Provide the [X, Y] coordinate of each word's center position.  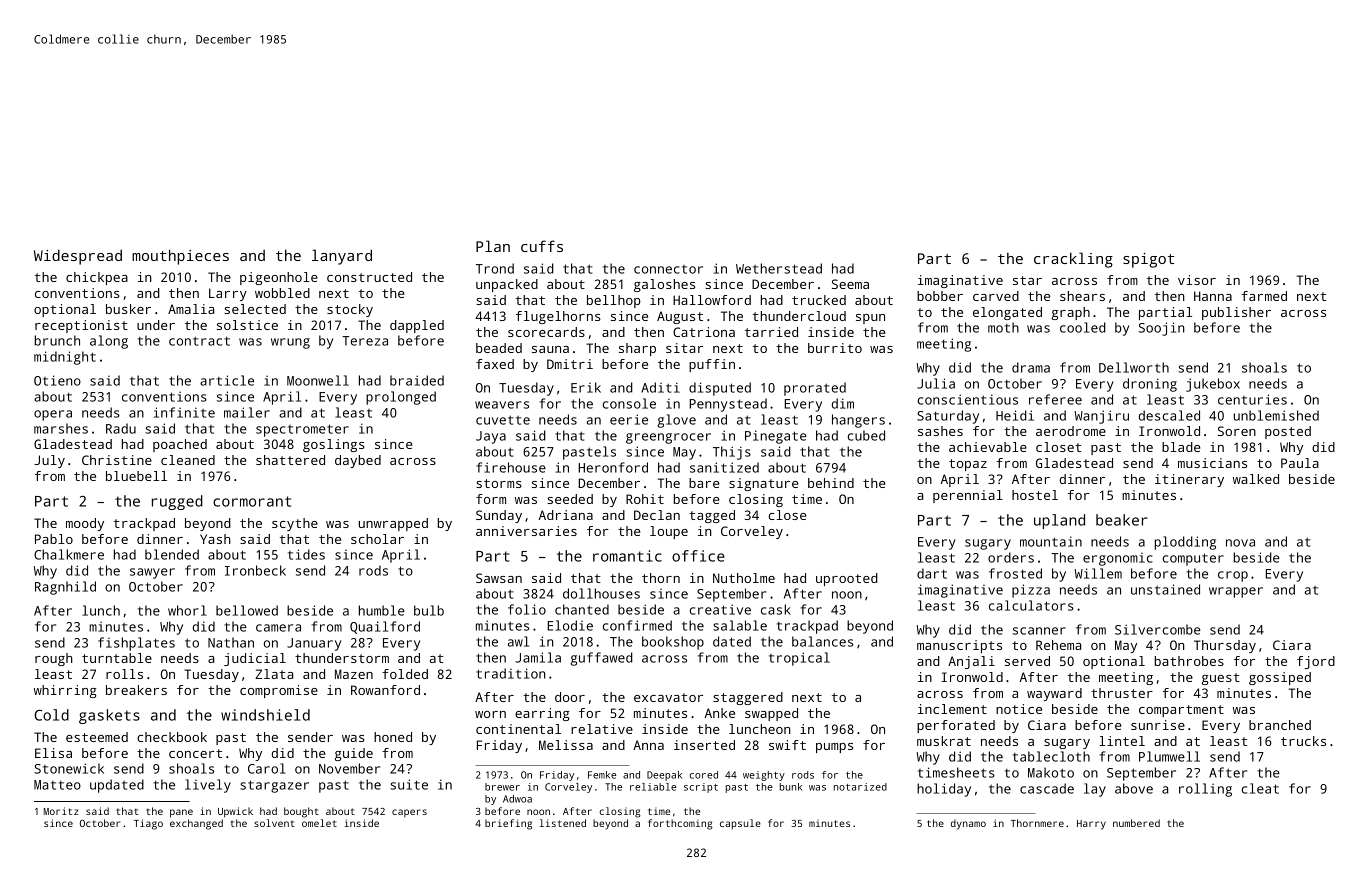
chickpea [97, 278]
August [680, 317]
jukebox [1213, 385]
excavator [668, 697]
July [49, 461]
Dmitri [570, 364]
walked [1256, 479]
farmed [1264, 296]
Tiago [148, 824]
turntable [117, 658]
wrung [290, 343]
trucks [1303, 741]
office [698, 556]
